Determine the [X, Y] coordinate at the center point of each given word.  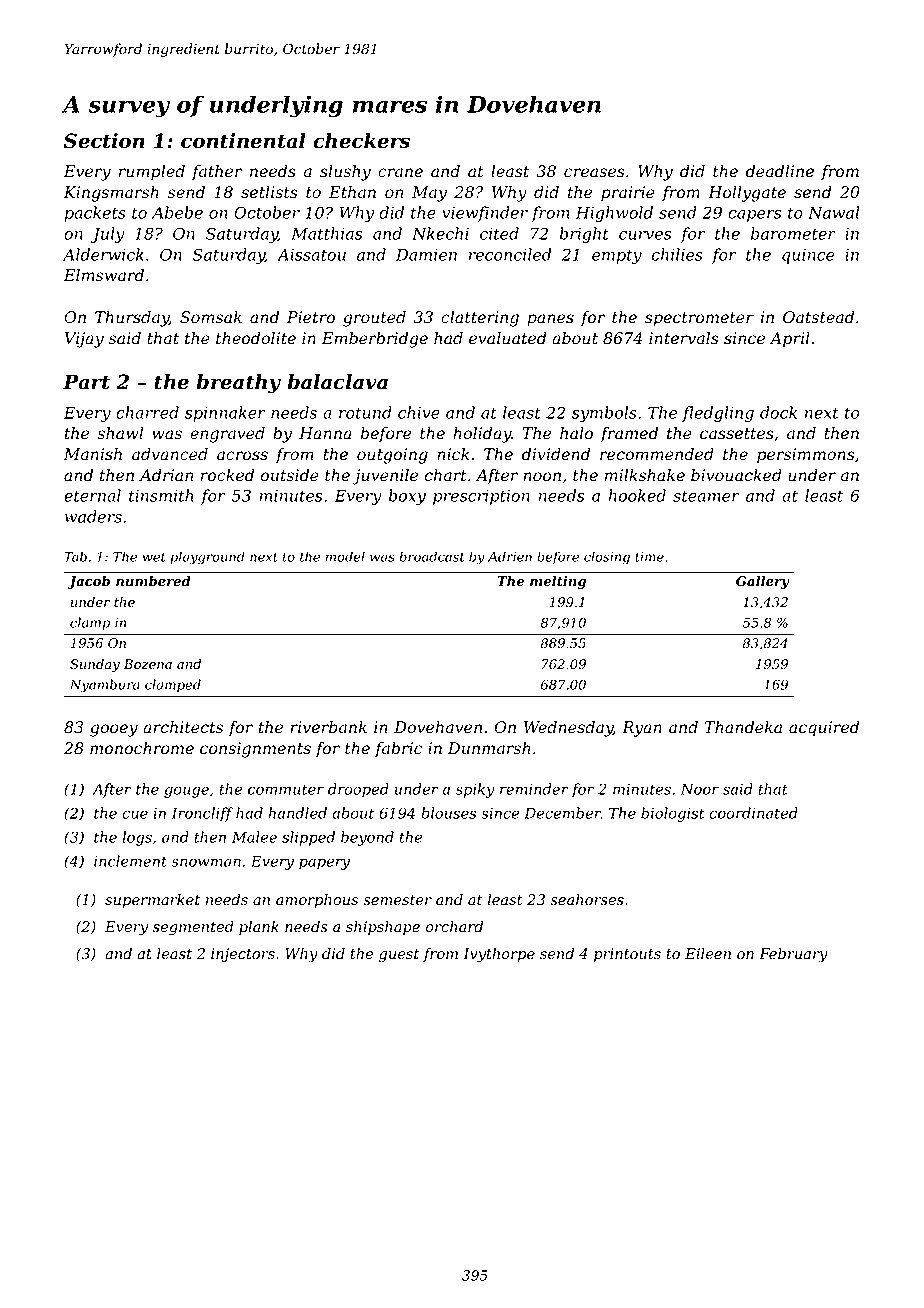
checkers [361, 141]
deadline [780, 171]
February [793, 955]
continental [243, 141]
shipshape [383, 928]
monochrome [142, 748]
